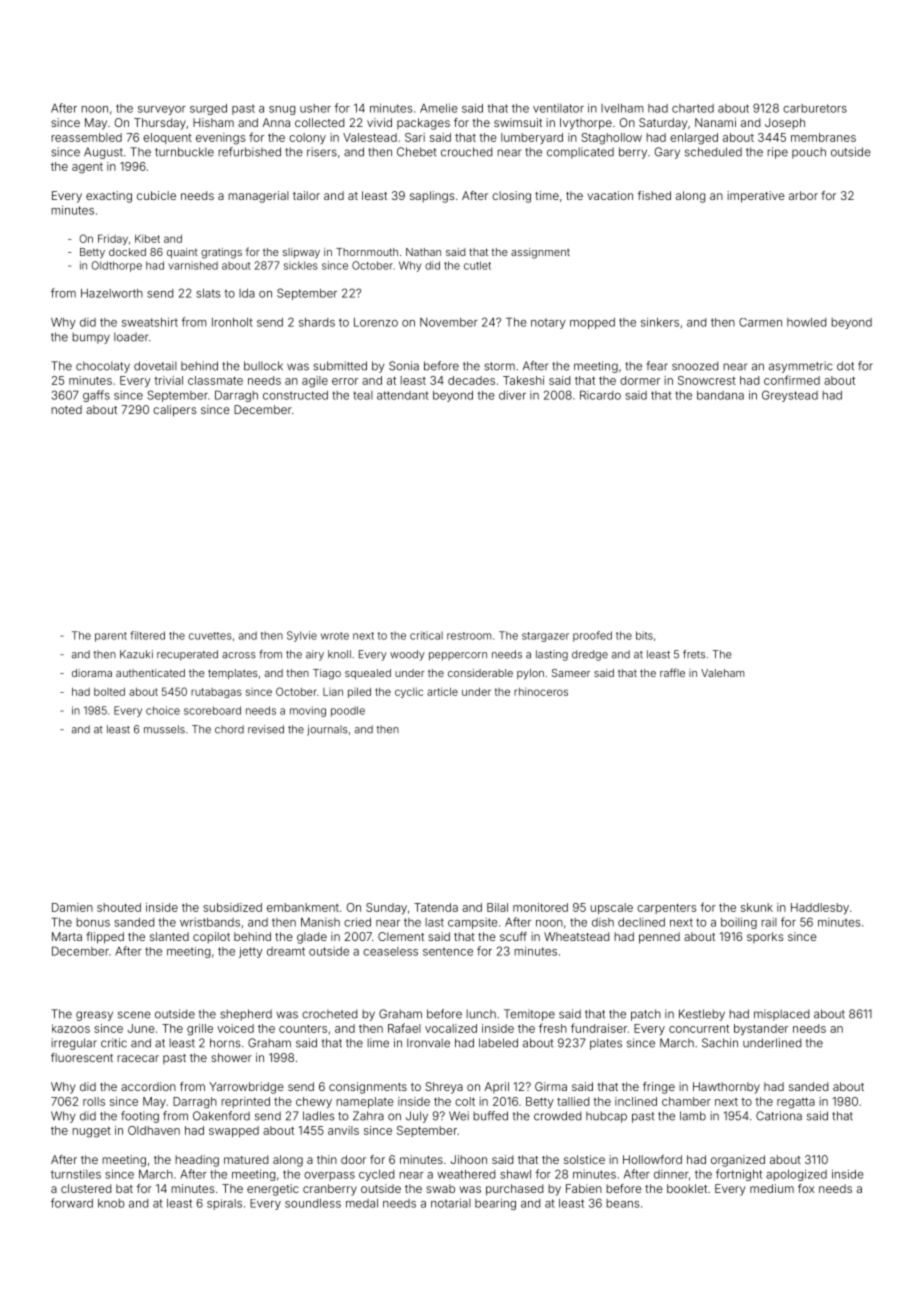  Describe the element at coordinates (796, 1103) in the image. I see `regatta` at that location.
